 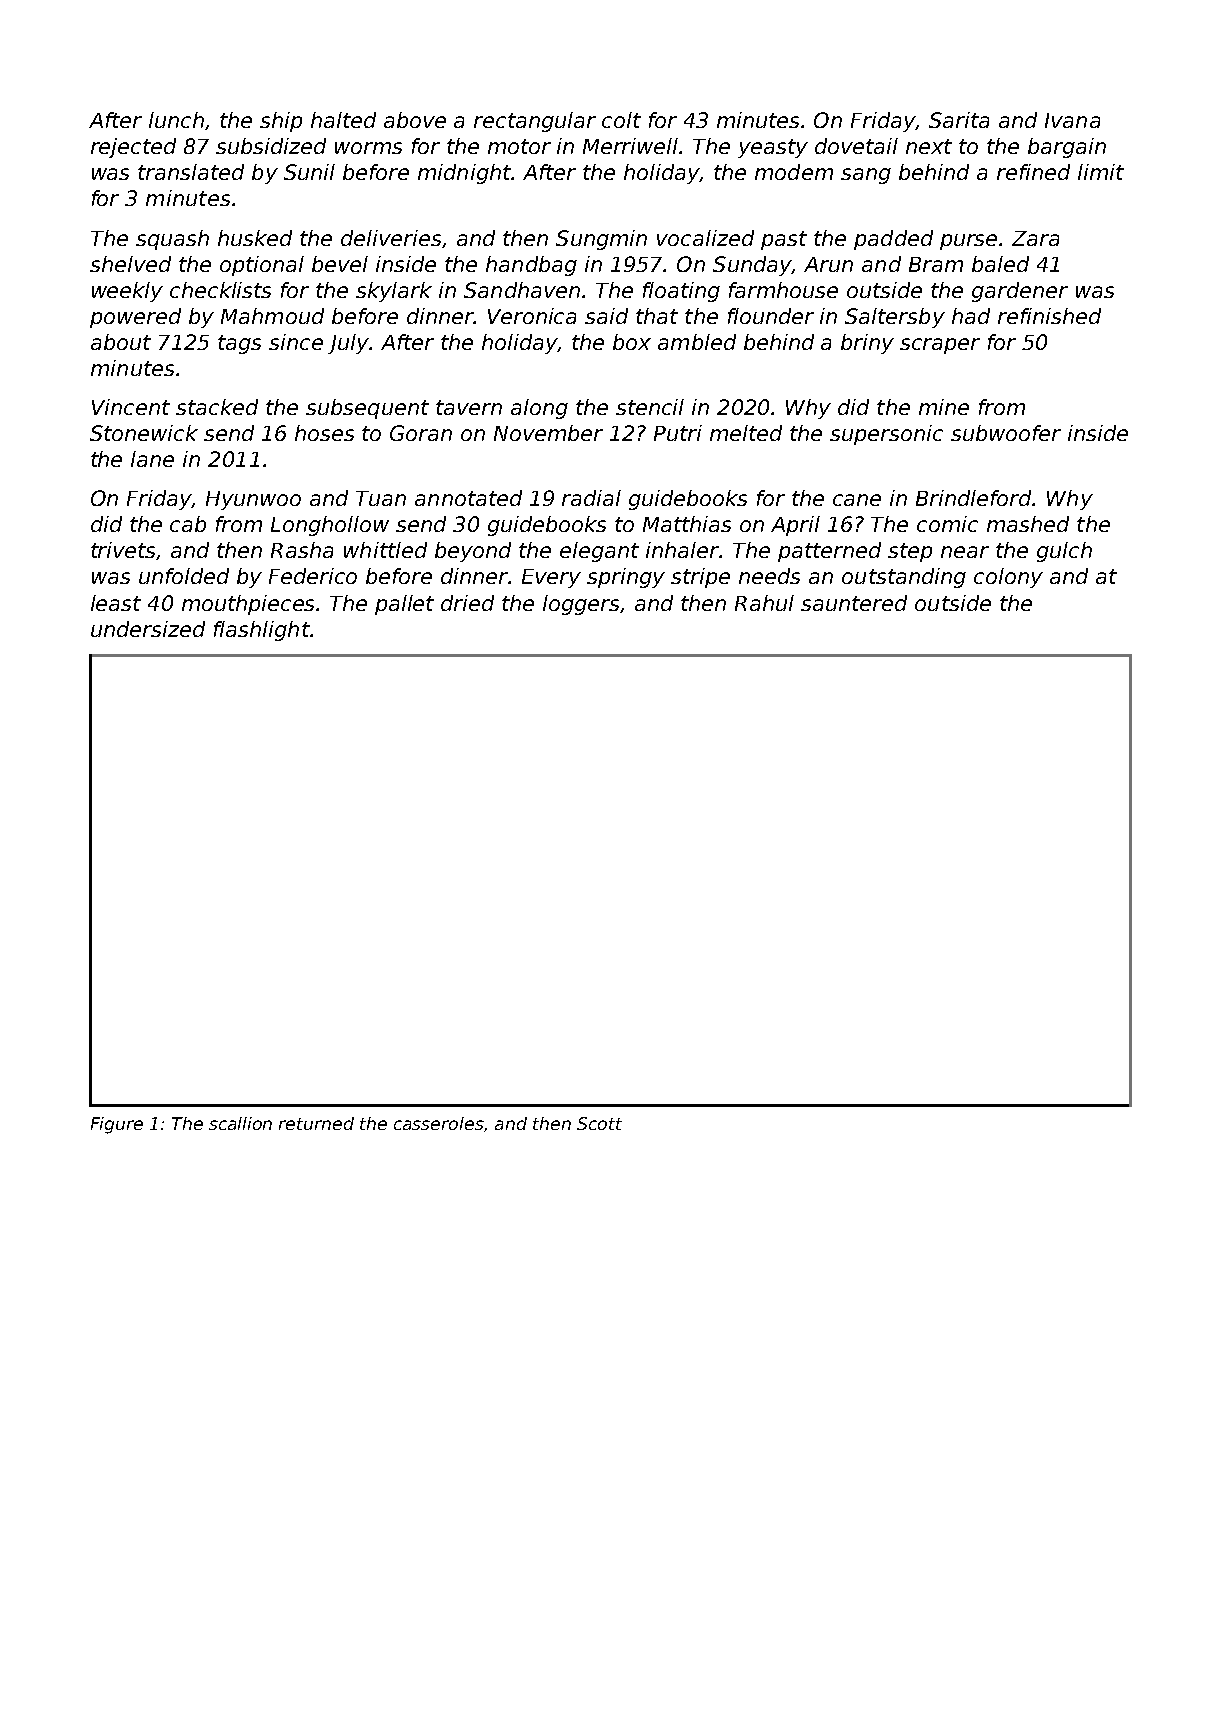 I want to click on loggers, so click(x=582, y=605).
